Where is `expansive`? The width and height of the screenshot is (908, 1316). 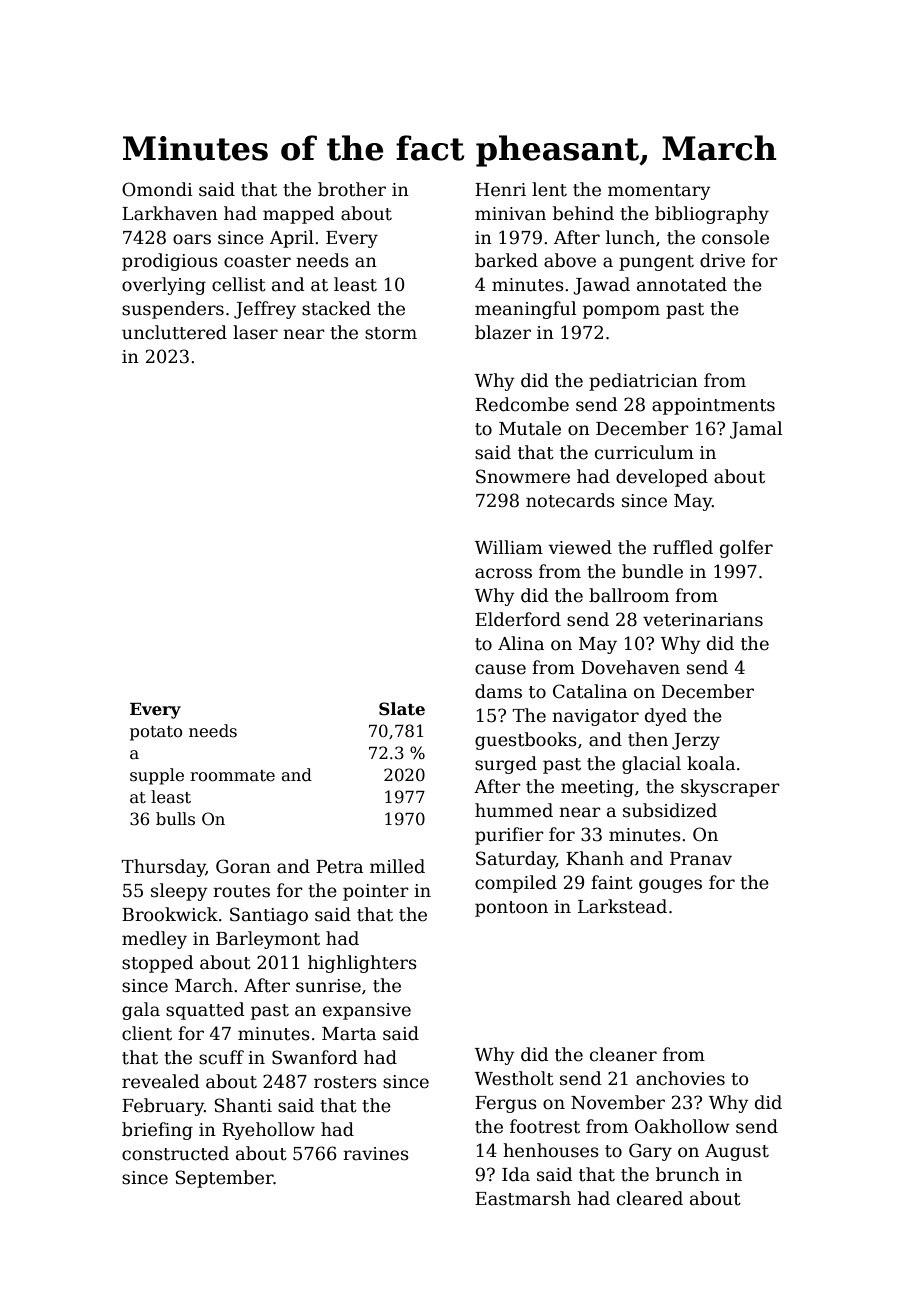
expansive is located at coordinates (367, 1011).
